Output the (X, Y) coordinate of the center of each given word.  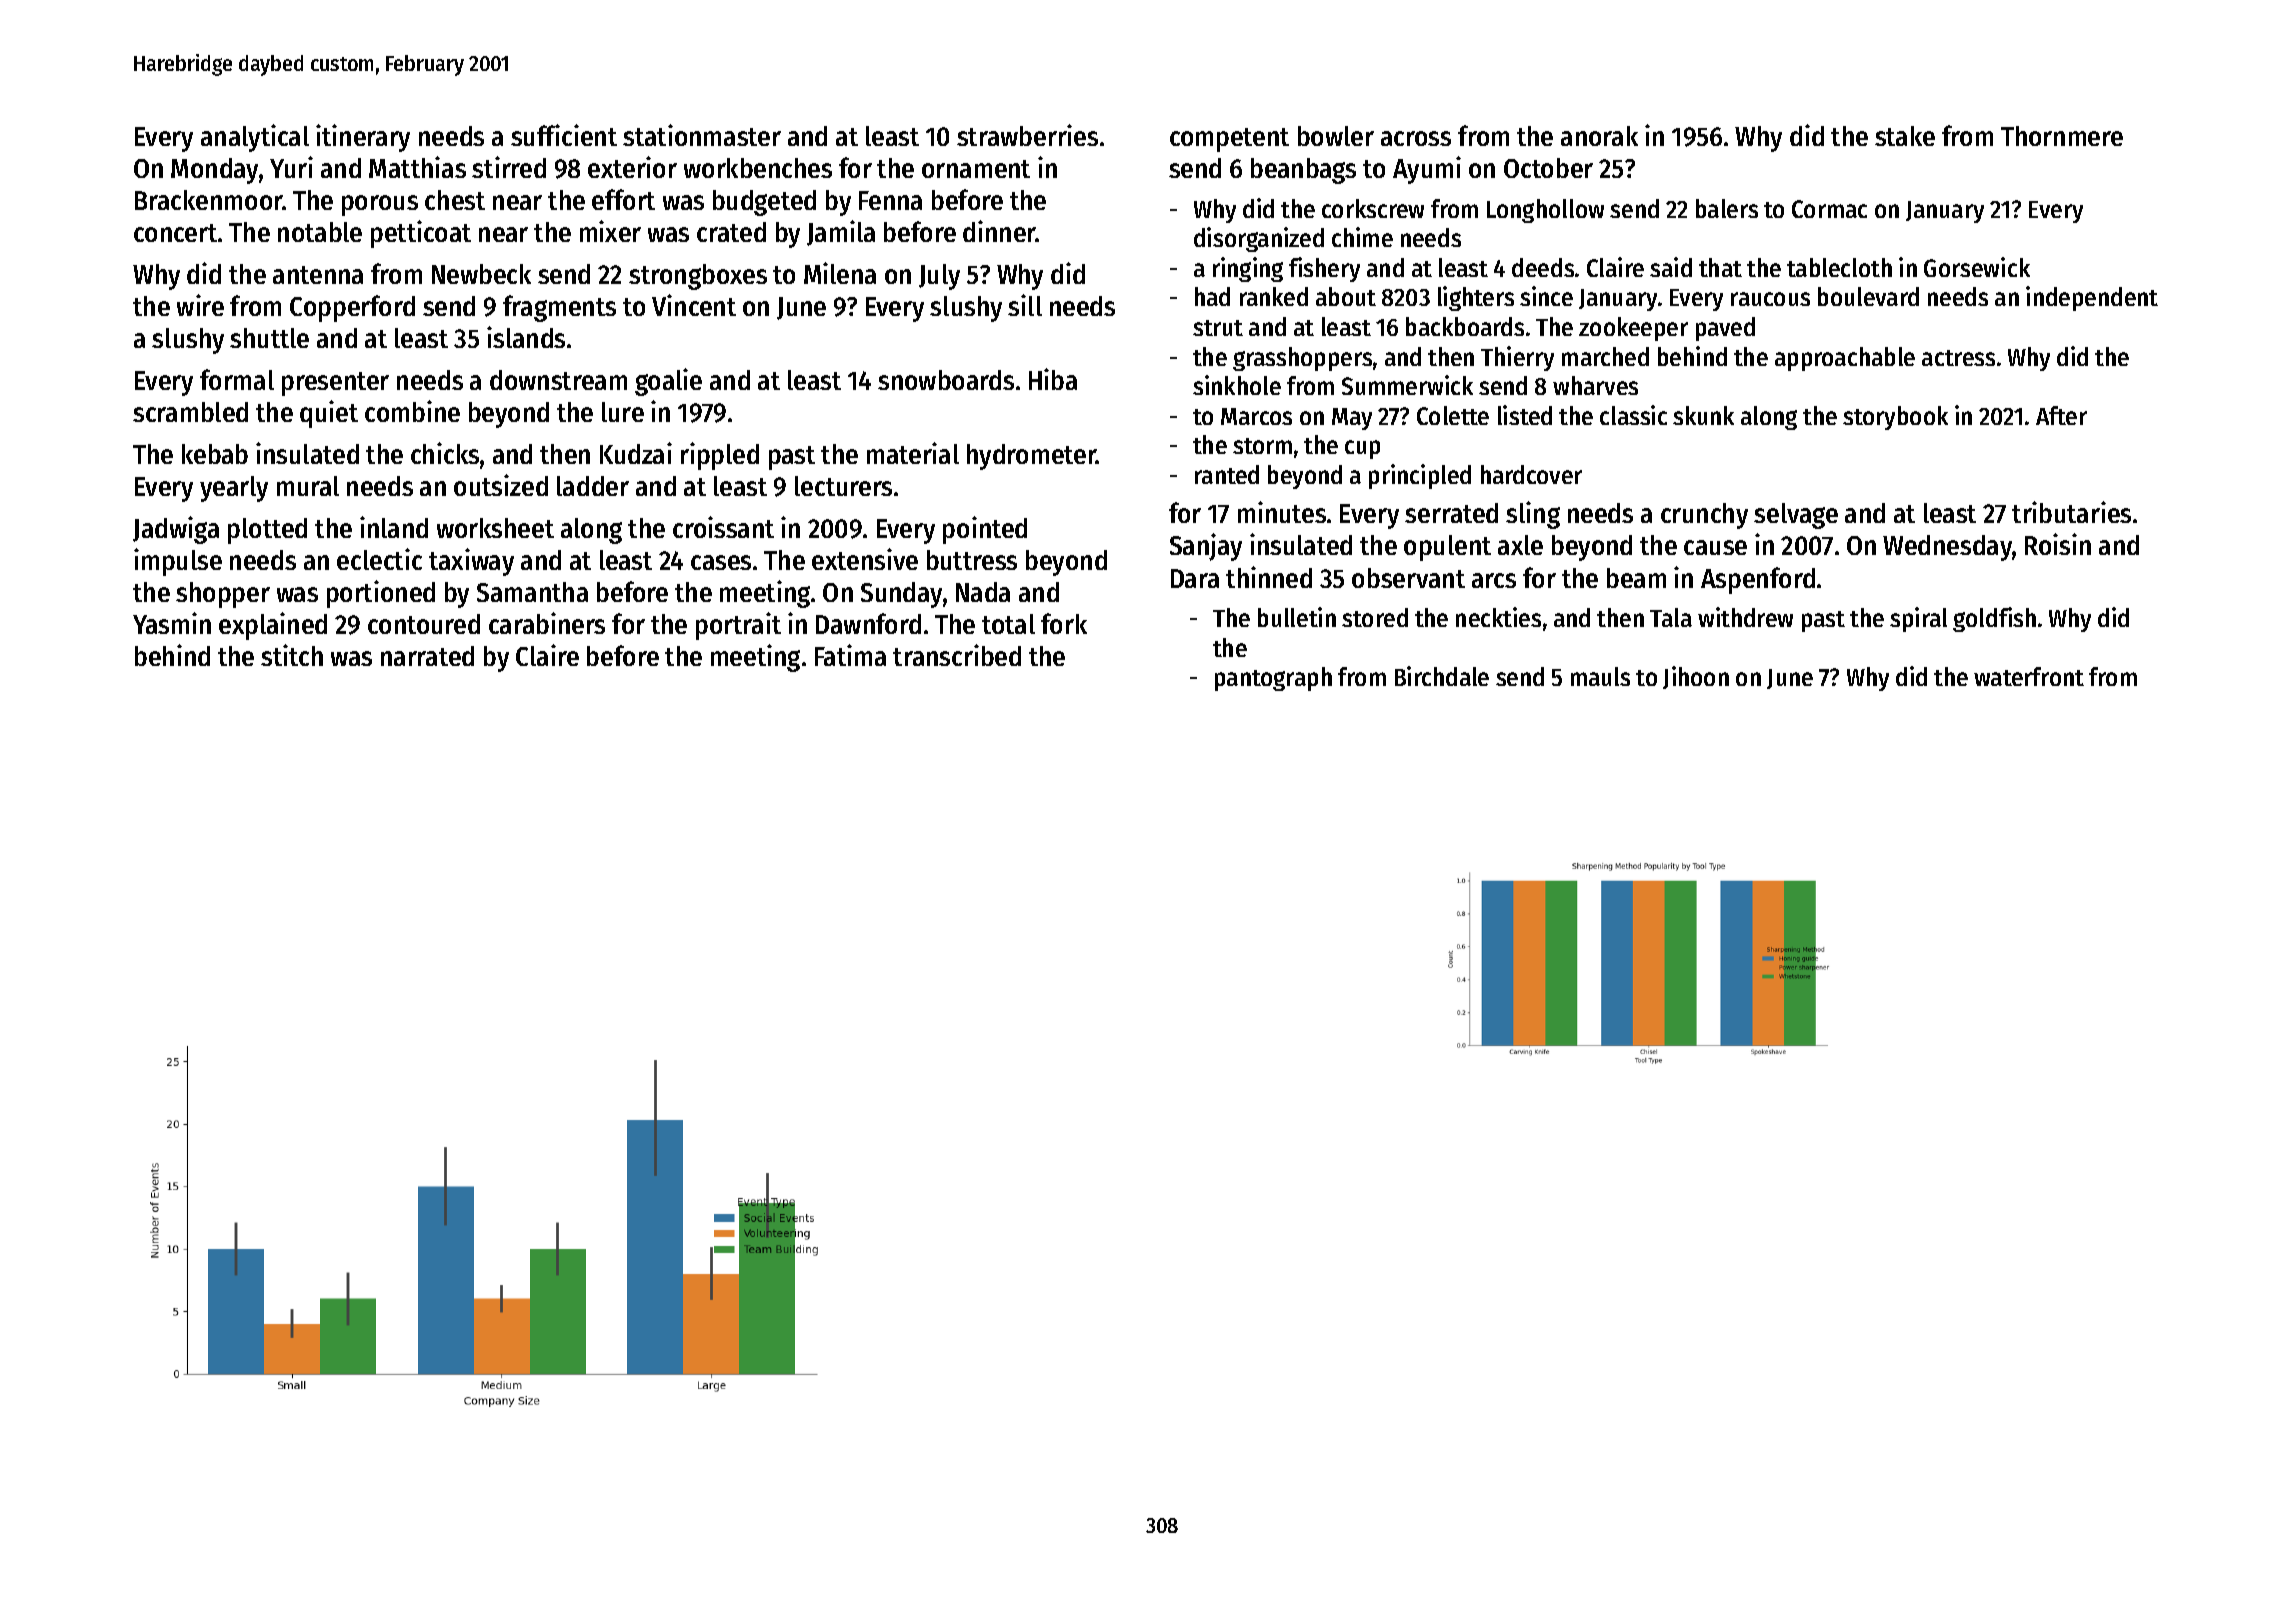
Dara (1195, 578)
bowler (1336, 136)
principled (1420, 476)
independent (2092, 298)
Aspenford (1758, 580)
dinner (999, 231)
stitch (292, 655)
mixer (610, 231)
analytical (255, 138)
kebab (215, 454)
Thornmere (2062, 136)
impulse (178, 562)
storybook (1895, 418)
